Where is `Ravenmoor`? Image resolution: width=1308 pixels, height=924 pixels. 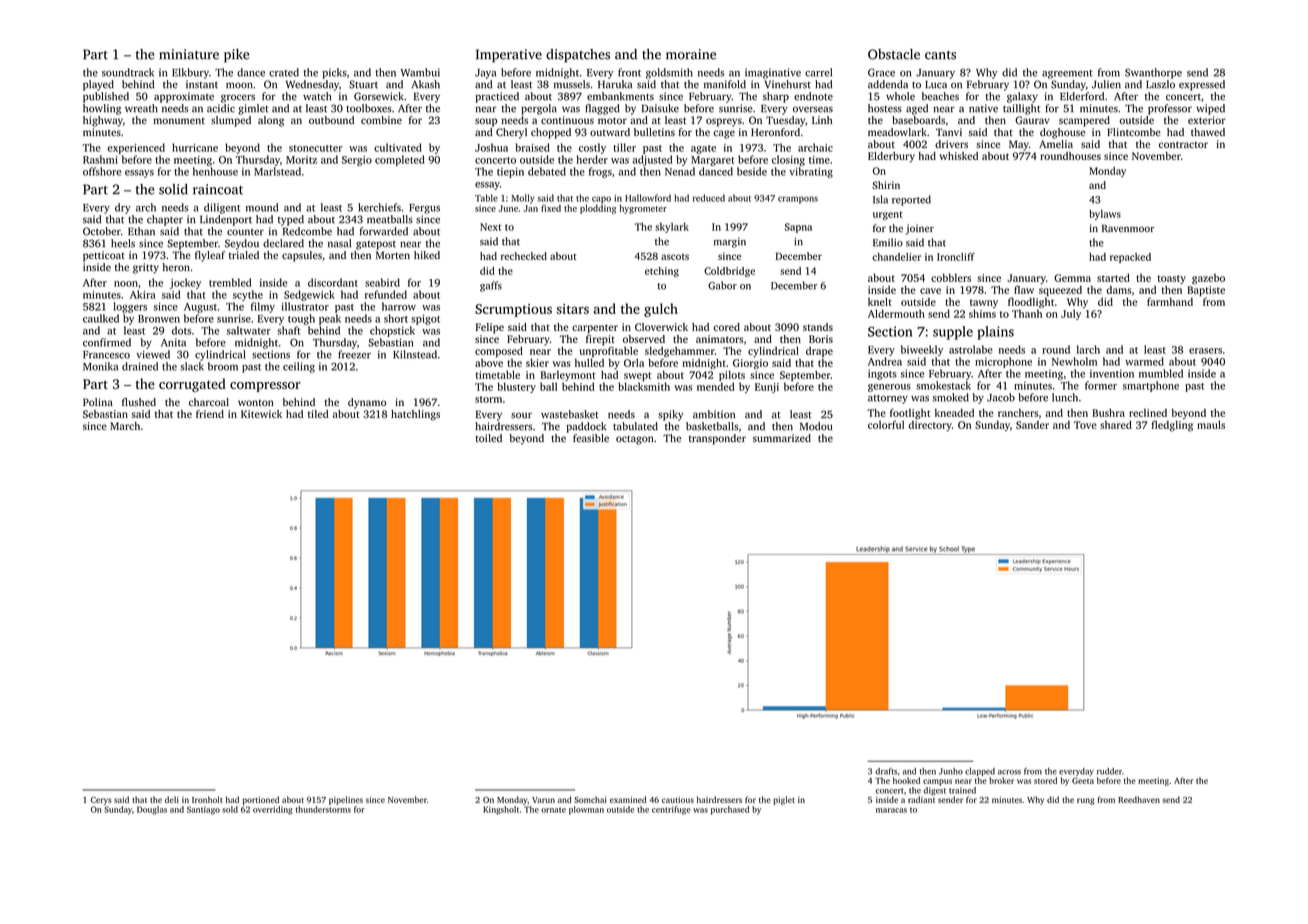 Ravenmoor is located at coordinates (1128, 228).
